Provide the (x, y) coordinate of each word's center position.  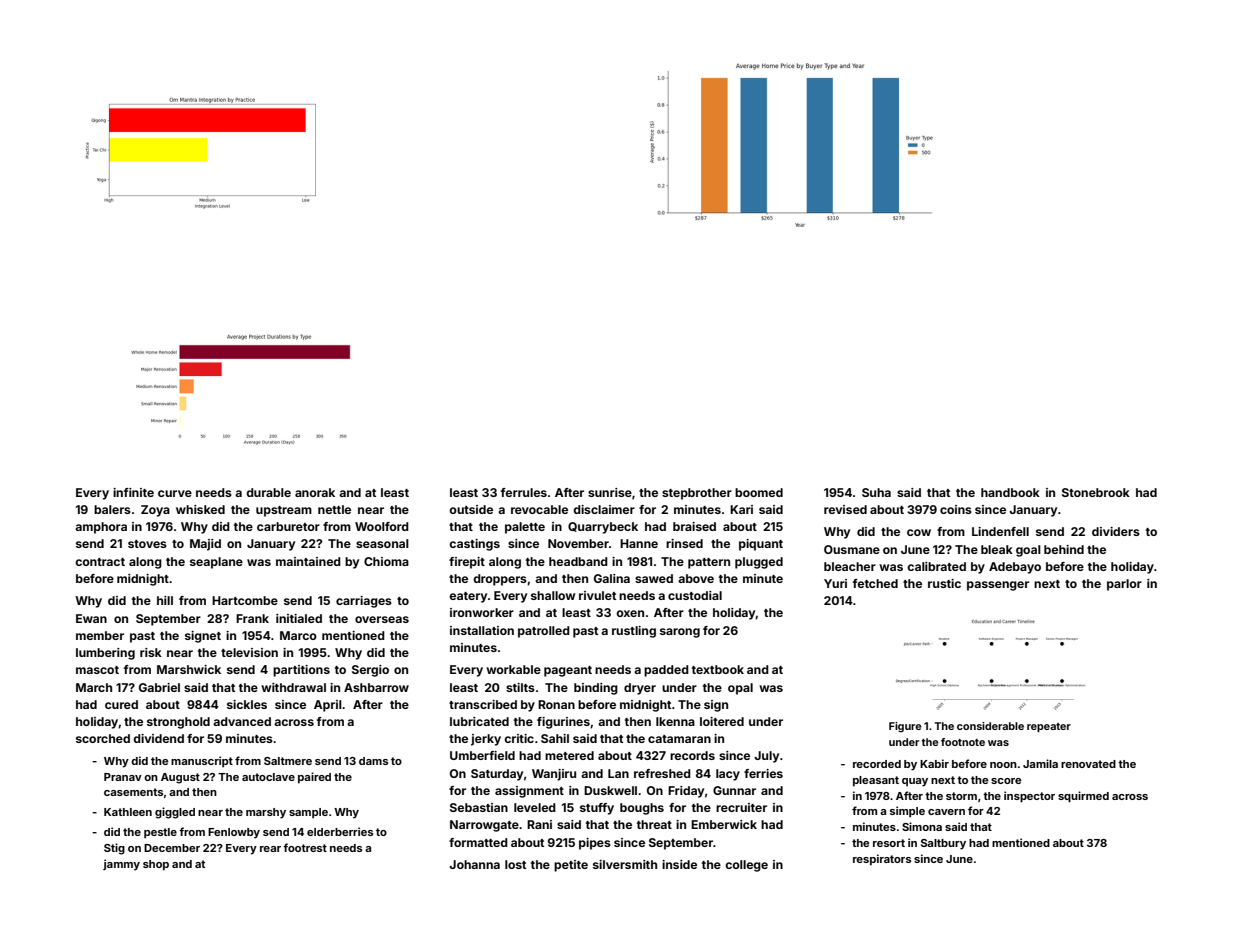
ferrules (524, 492)
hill (165, 600)
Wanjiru (554, 775)
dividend (158, 738)
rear (270, 849)
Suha (876, 492)
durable (268, 492)
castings (474, 545)
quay (915, 782)
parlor (1124, 585)
